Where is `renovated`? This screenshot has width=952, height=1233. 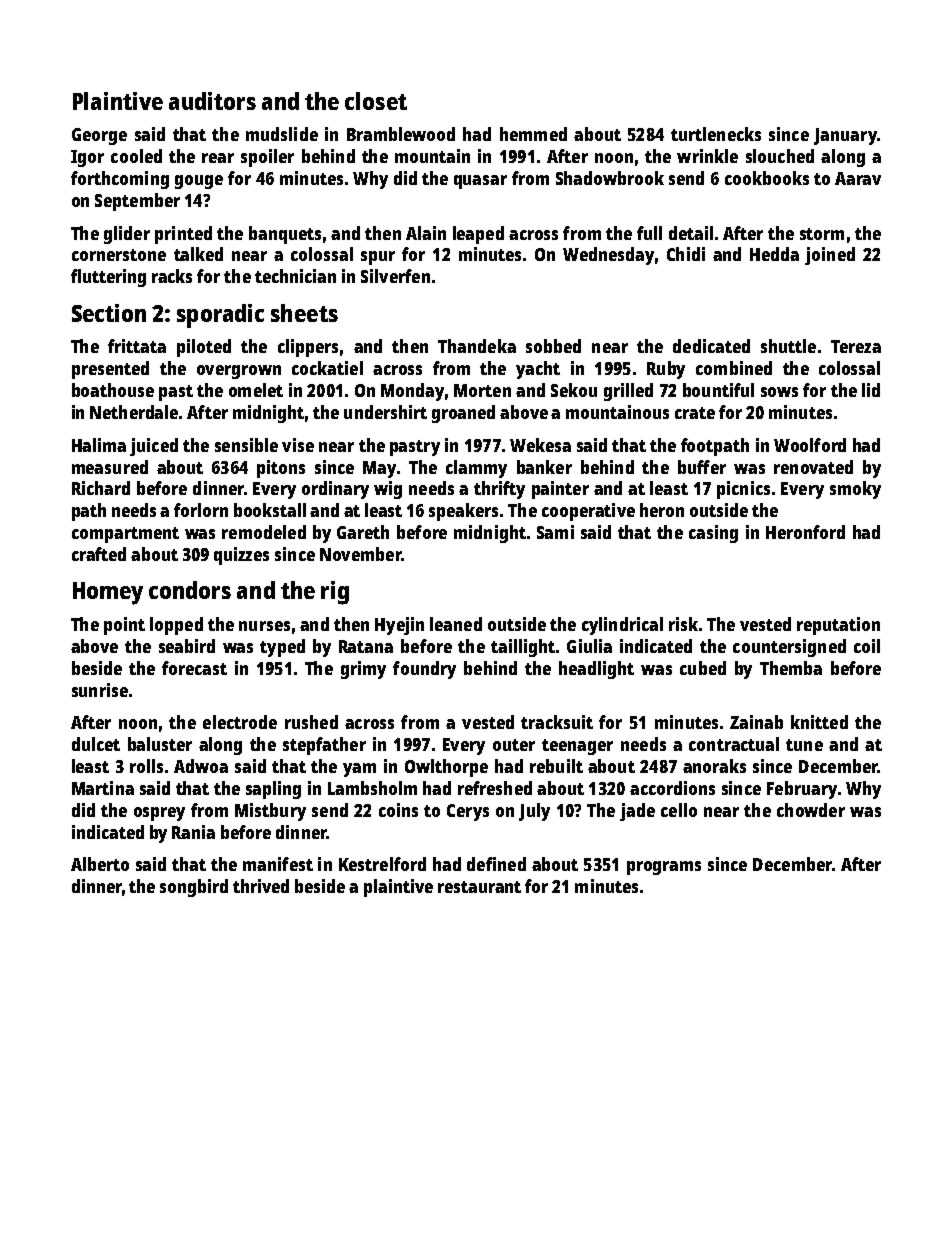
renovated is located at coordinates (813, 467).
